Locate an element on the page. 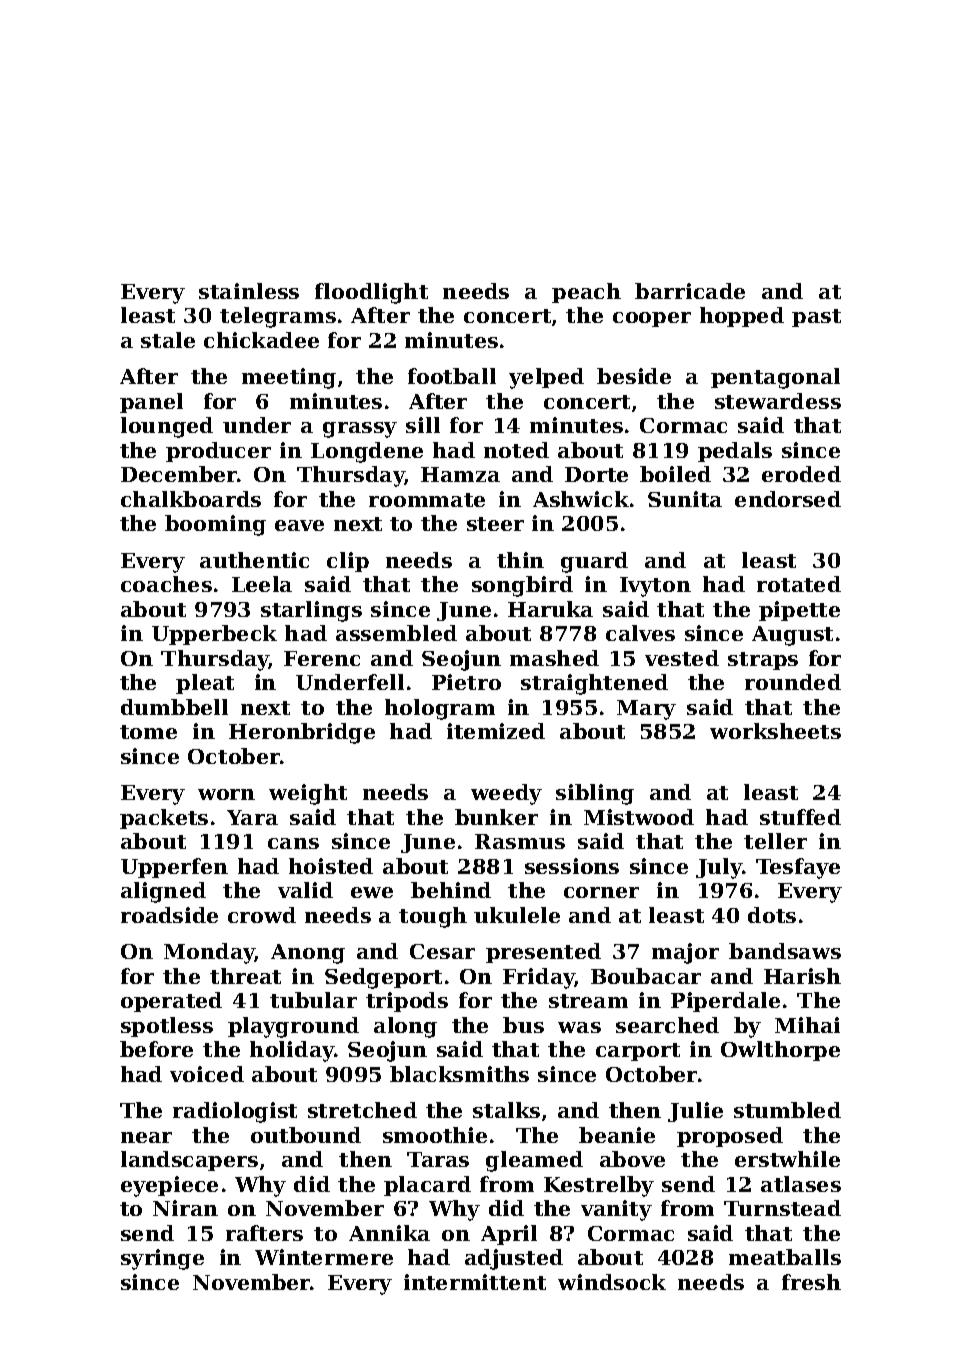 This page has width=962, height=1367. barricade is located at coordinates (690, 291).
